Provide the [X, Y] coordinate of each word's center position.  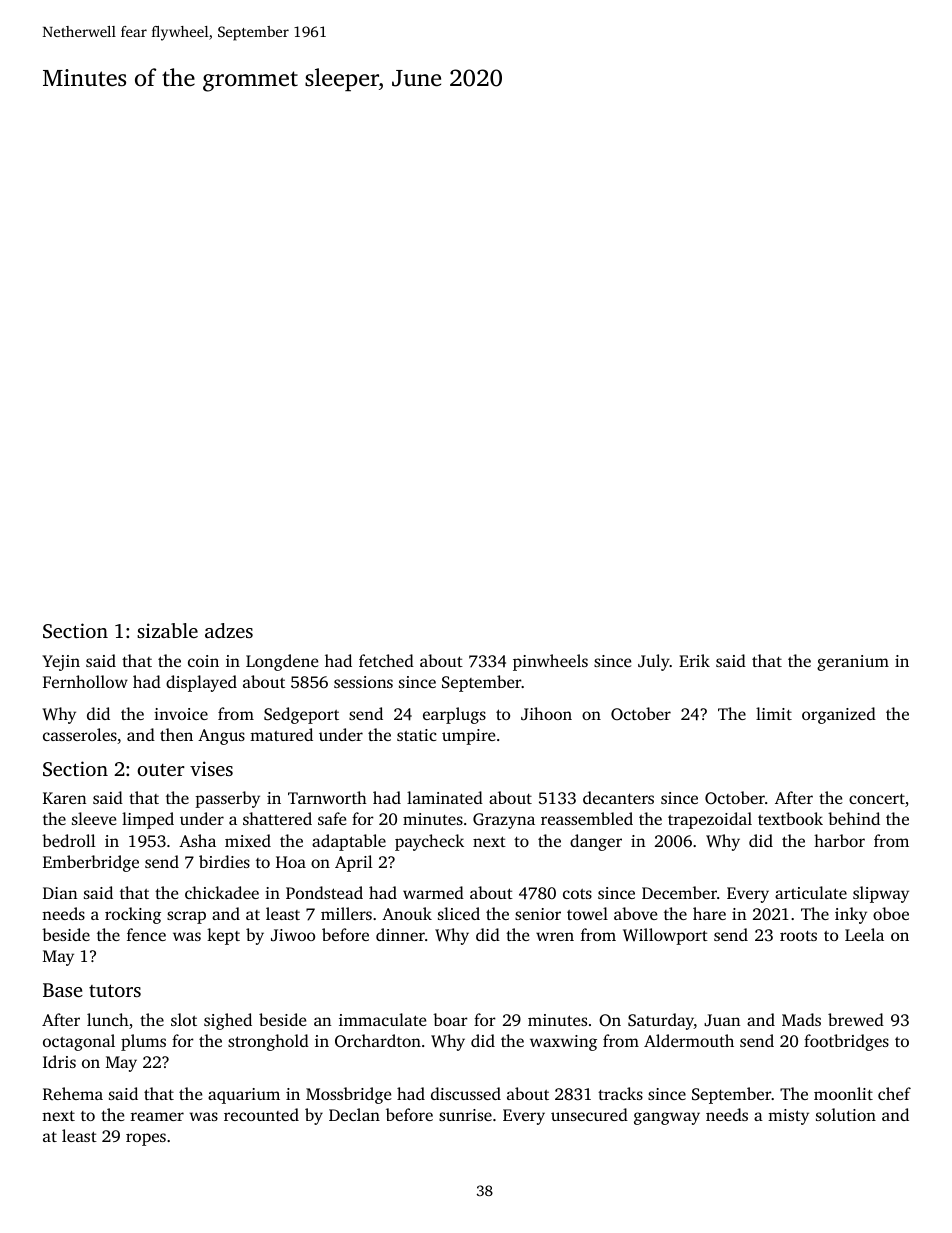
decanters [618, 797]
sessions [363, 682]
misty [788, 1117]
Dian [60, 893]
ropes [146, 1139]
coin [203, 661]
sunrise [465, 1115]
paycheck [429, 842]
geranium [853, 663]
